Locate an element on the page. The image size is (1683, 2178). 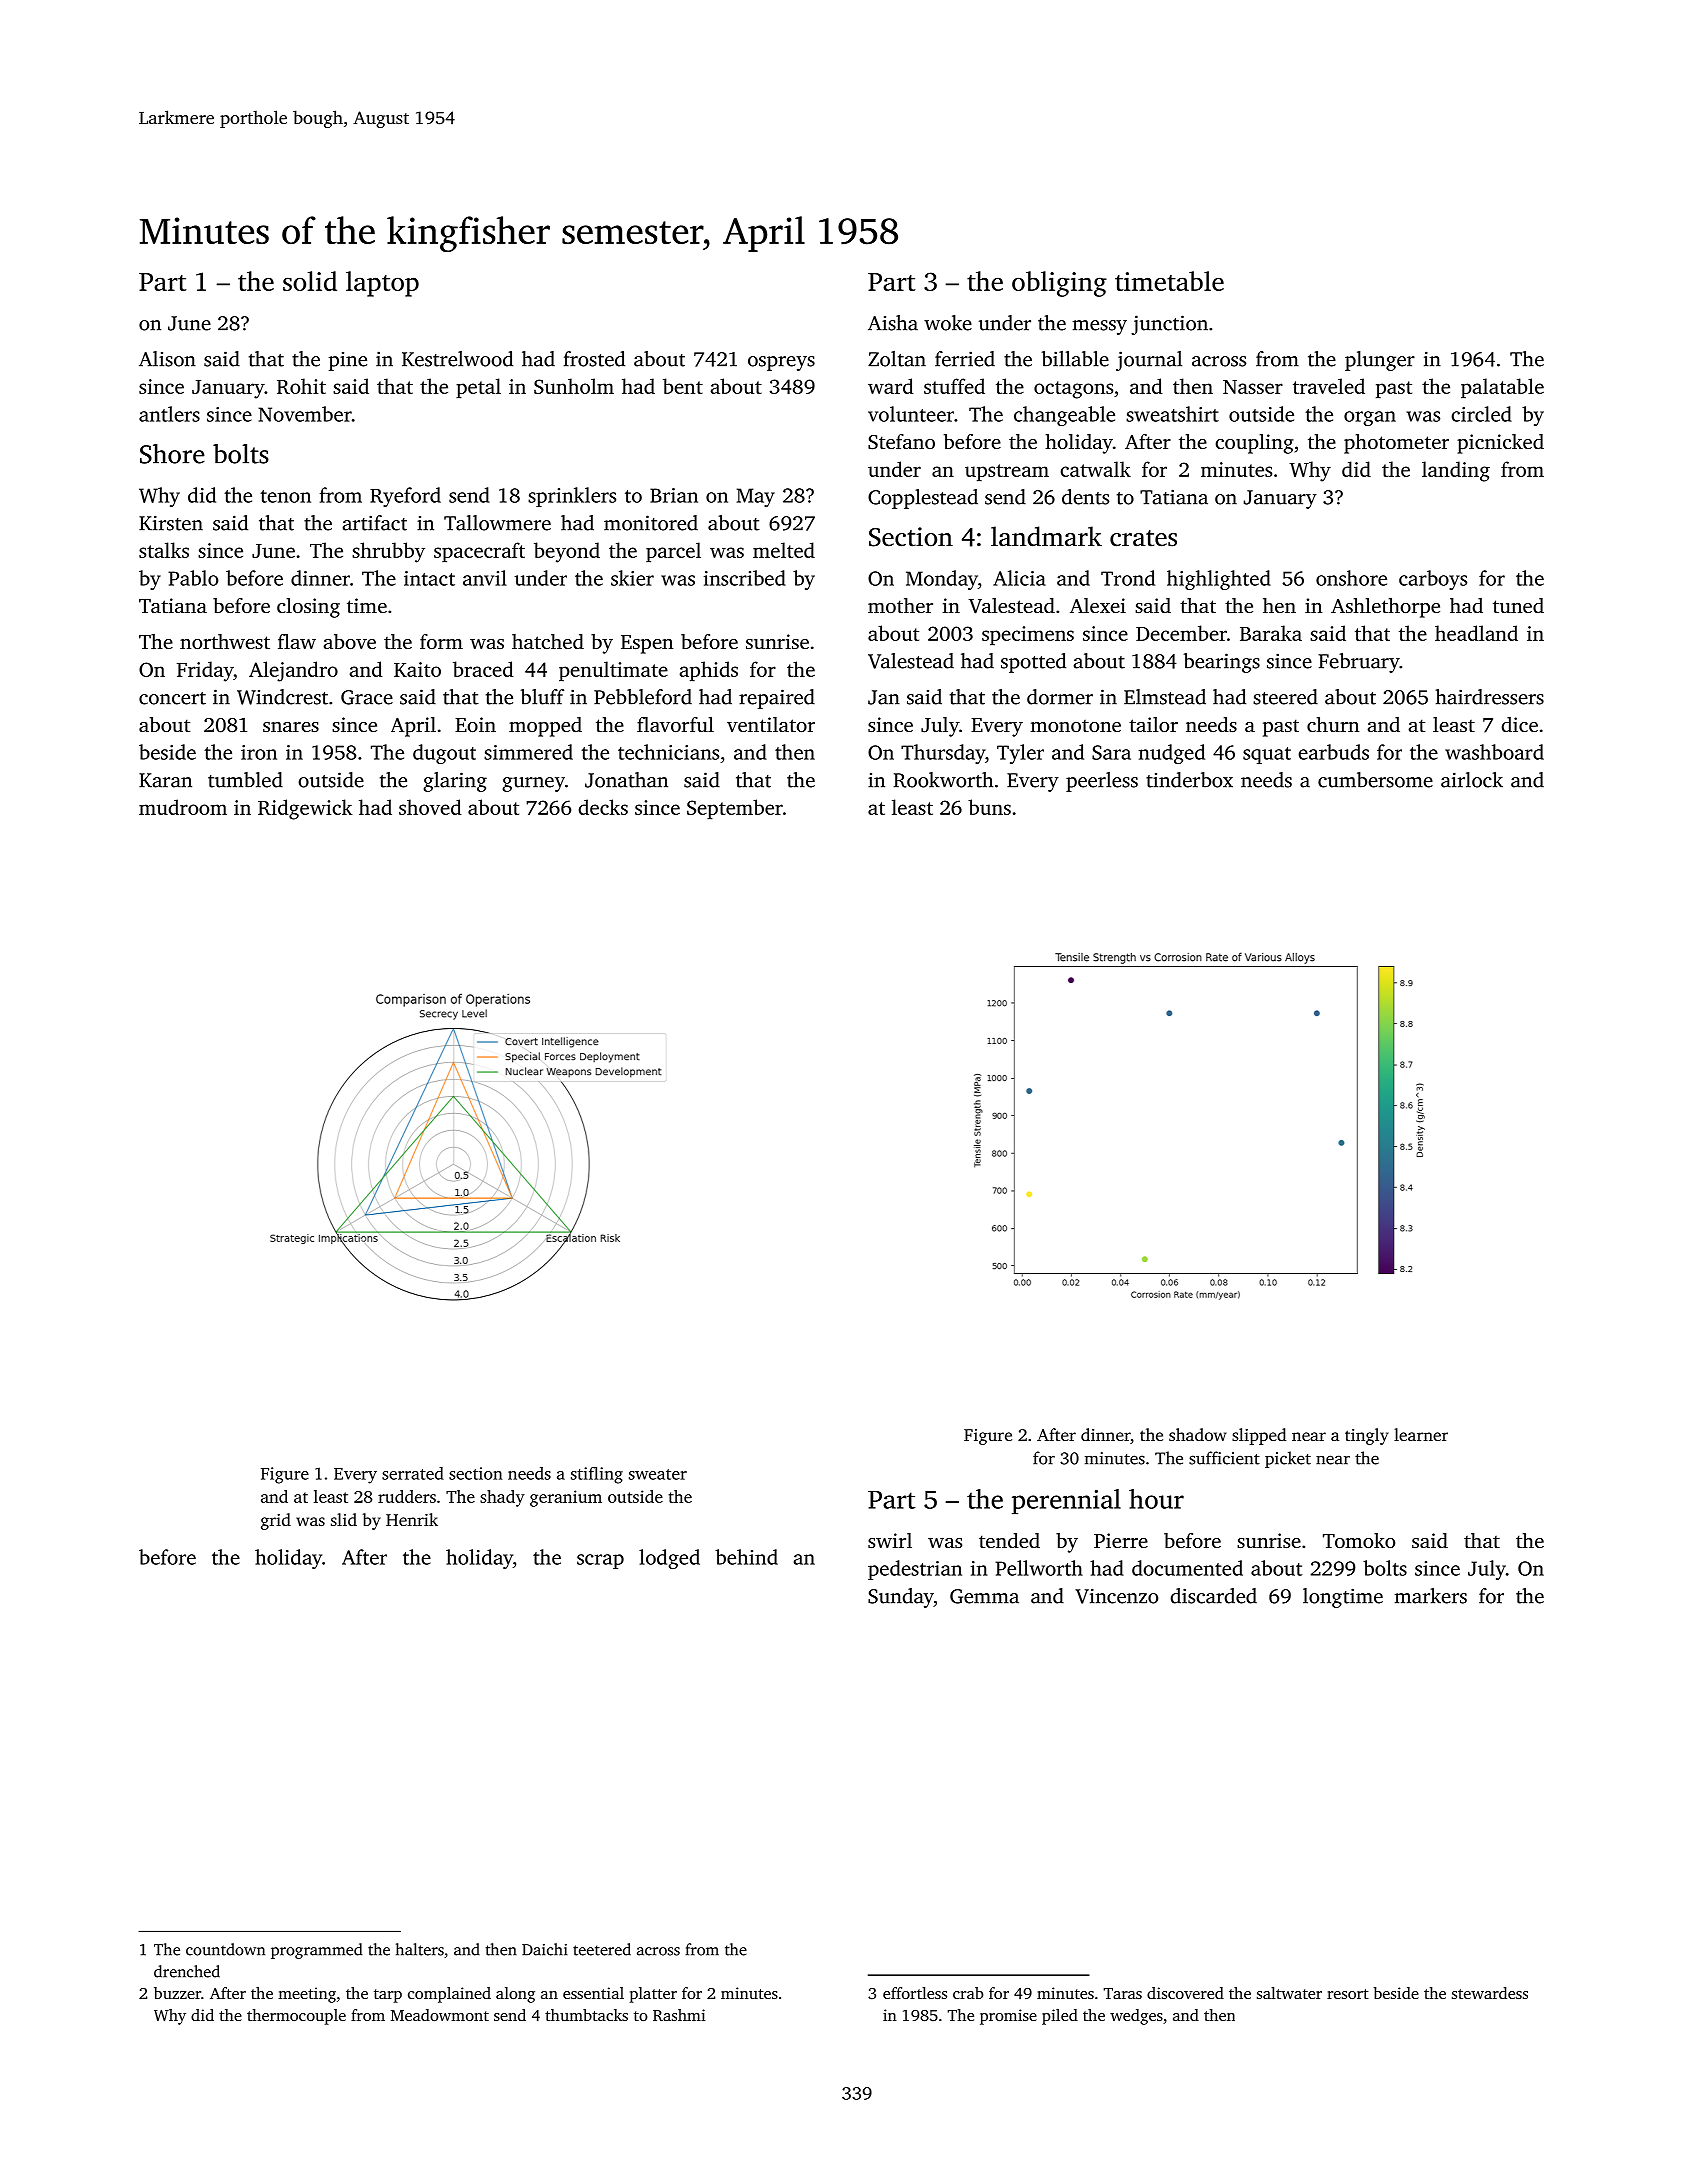
slid is located at coordinates (344, 1519).
